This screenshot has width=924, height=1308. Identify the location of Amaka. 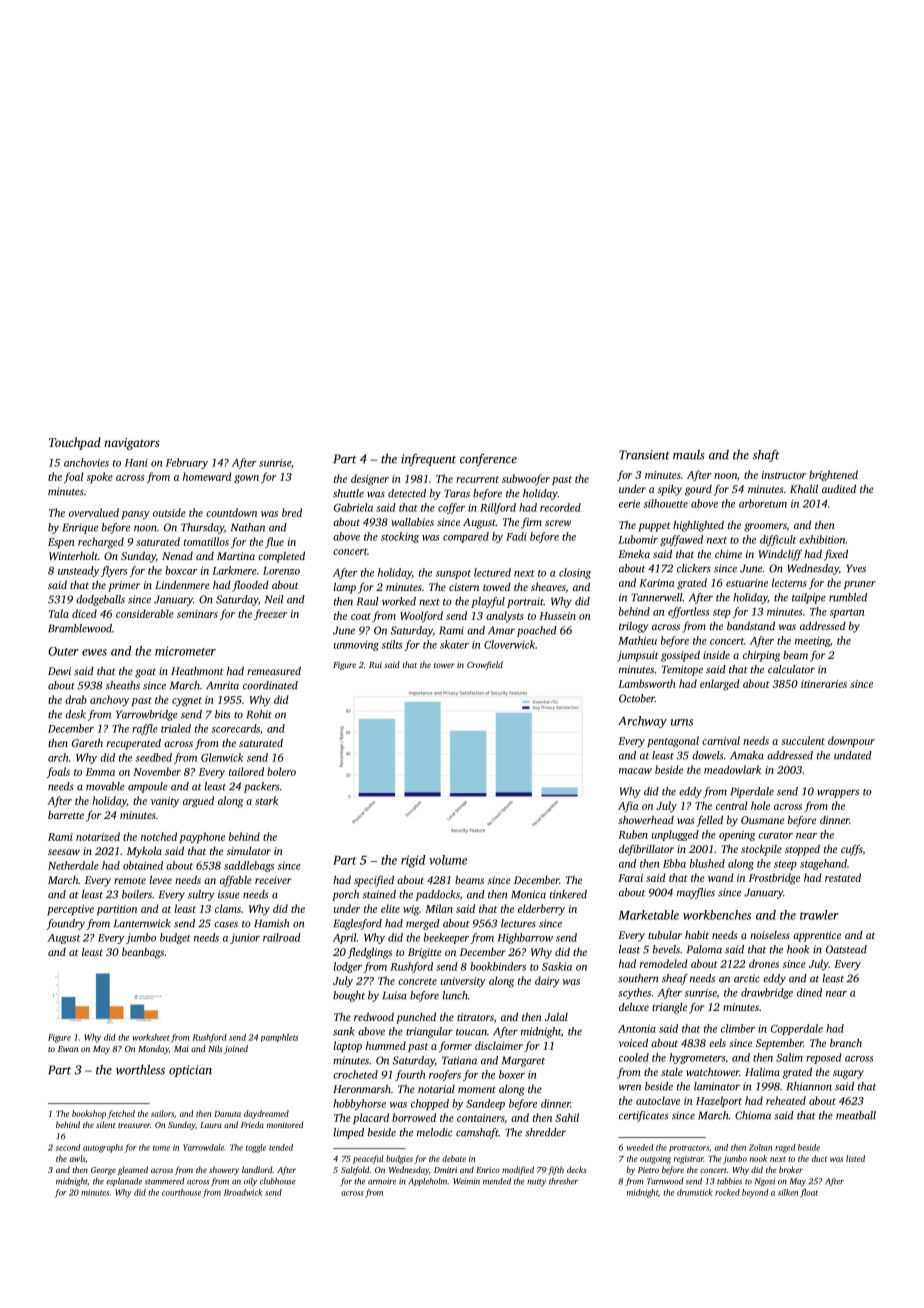
(747, 755).
